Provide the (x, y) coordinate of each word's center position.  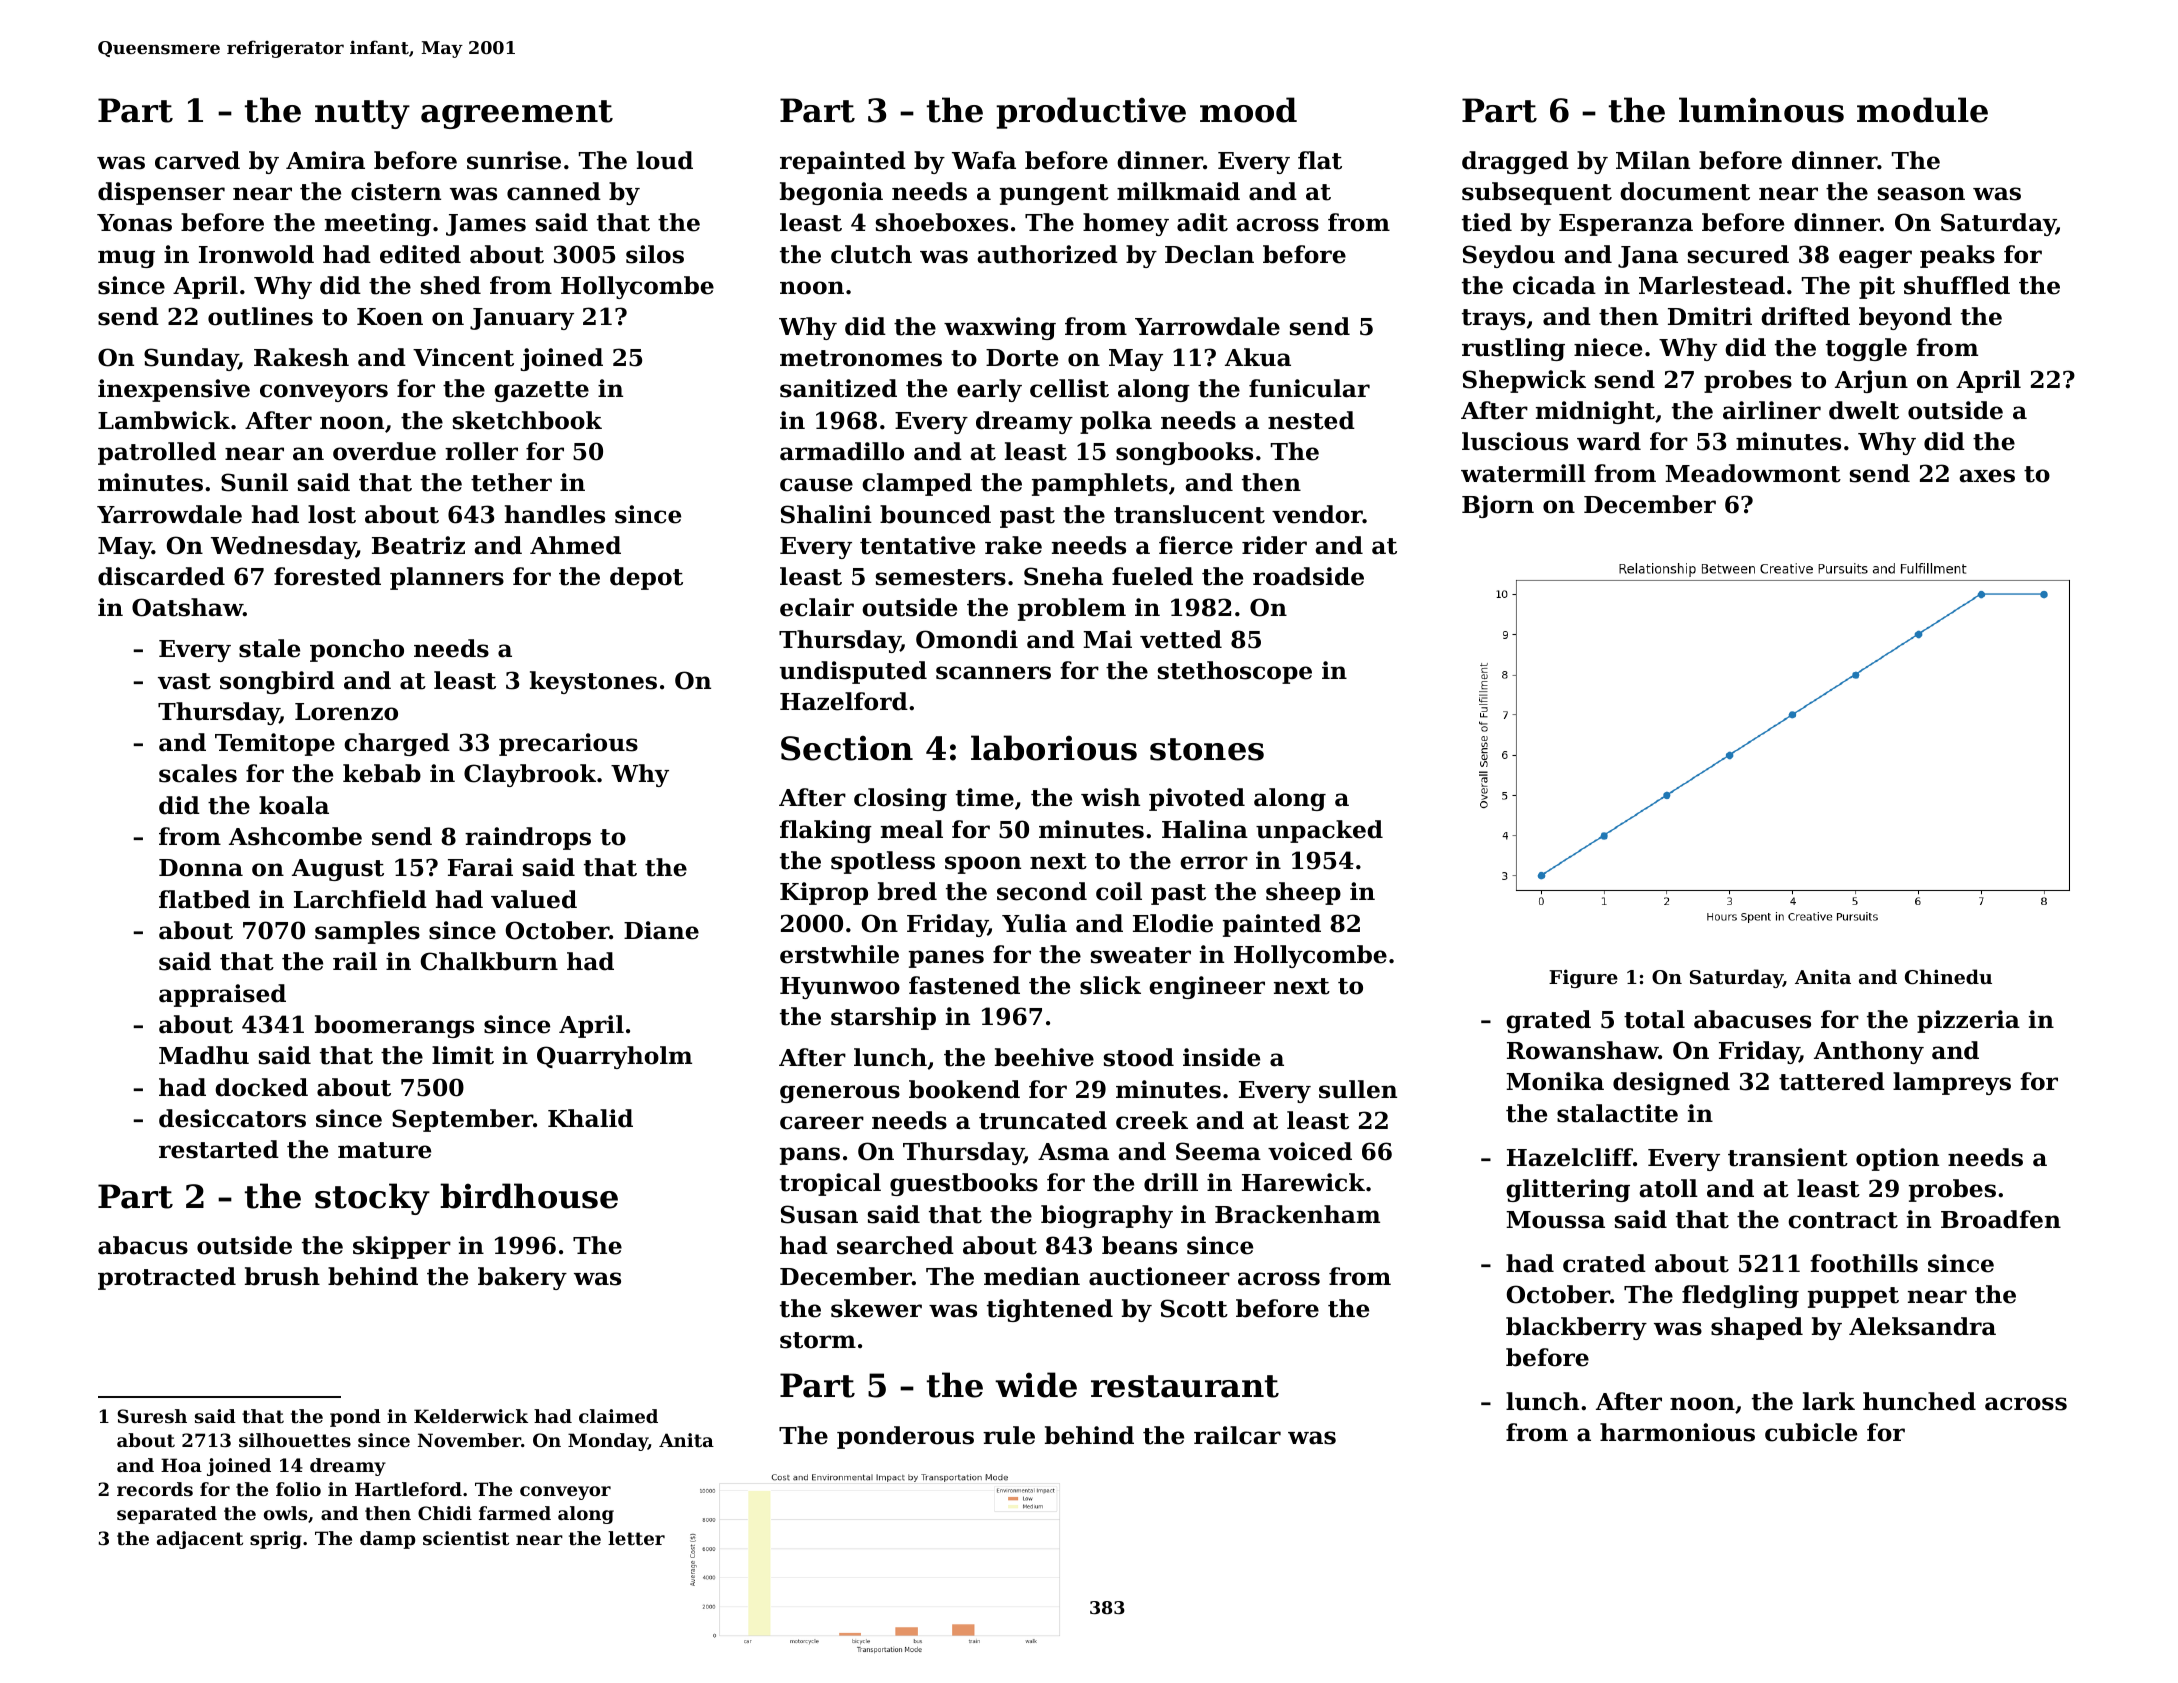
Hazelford (844, 701)
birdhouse (529, 1196)
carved (197, 160)
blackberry (1576, 1328)
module (1922, 110)
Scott (1194, 1308)
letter (636, 1538)
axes (1987, 476)
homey (1126, 224)
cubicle (1811, 1432)
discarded (161, 576)
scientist (466, 1538)
